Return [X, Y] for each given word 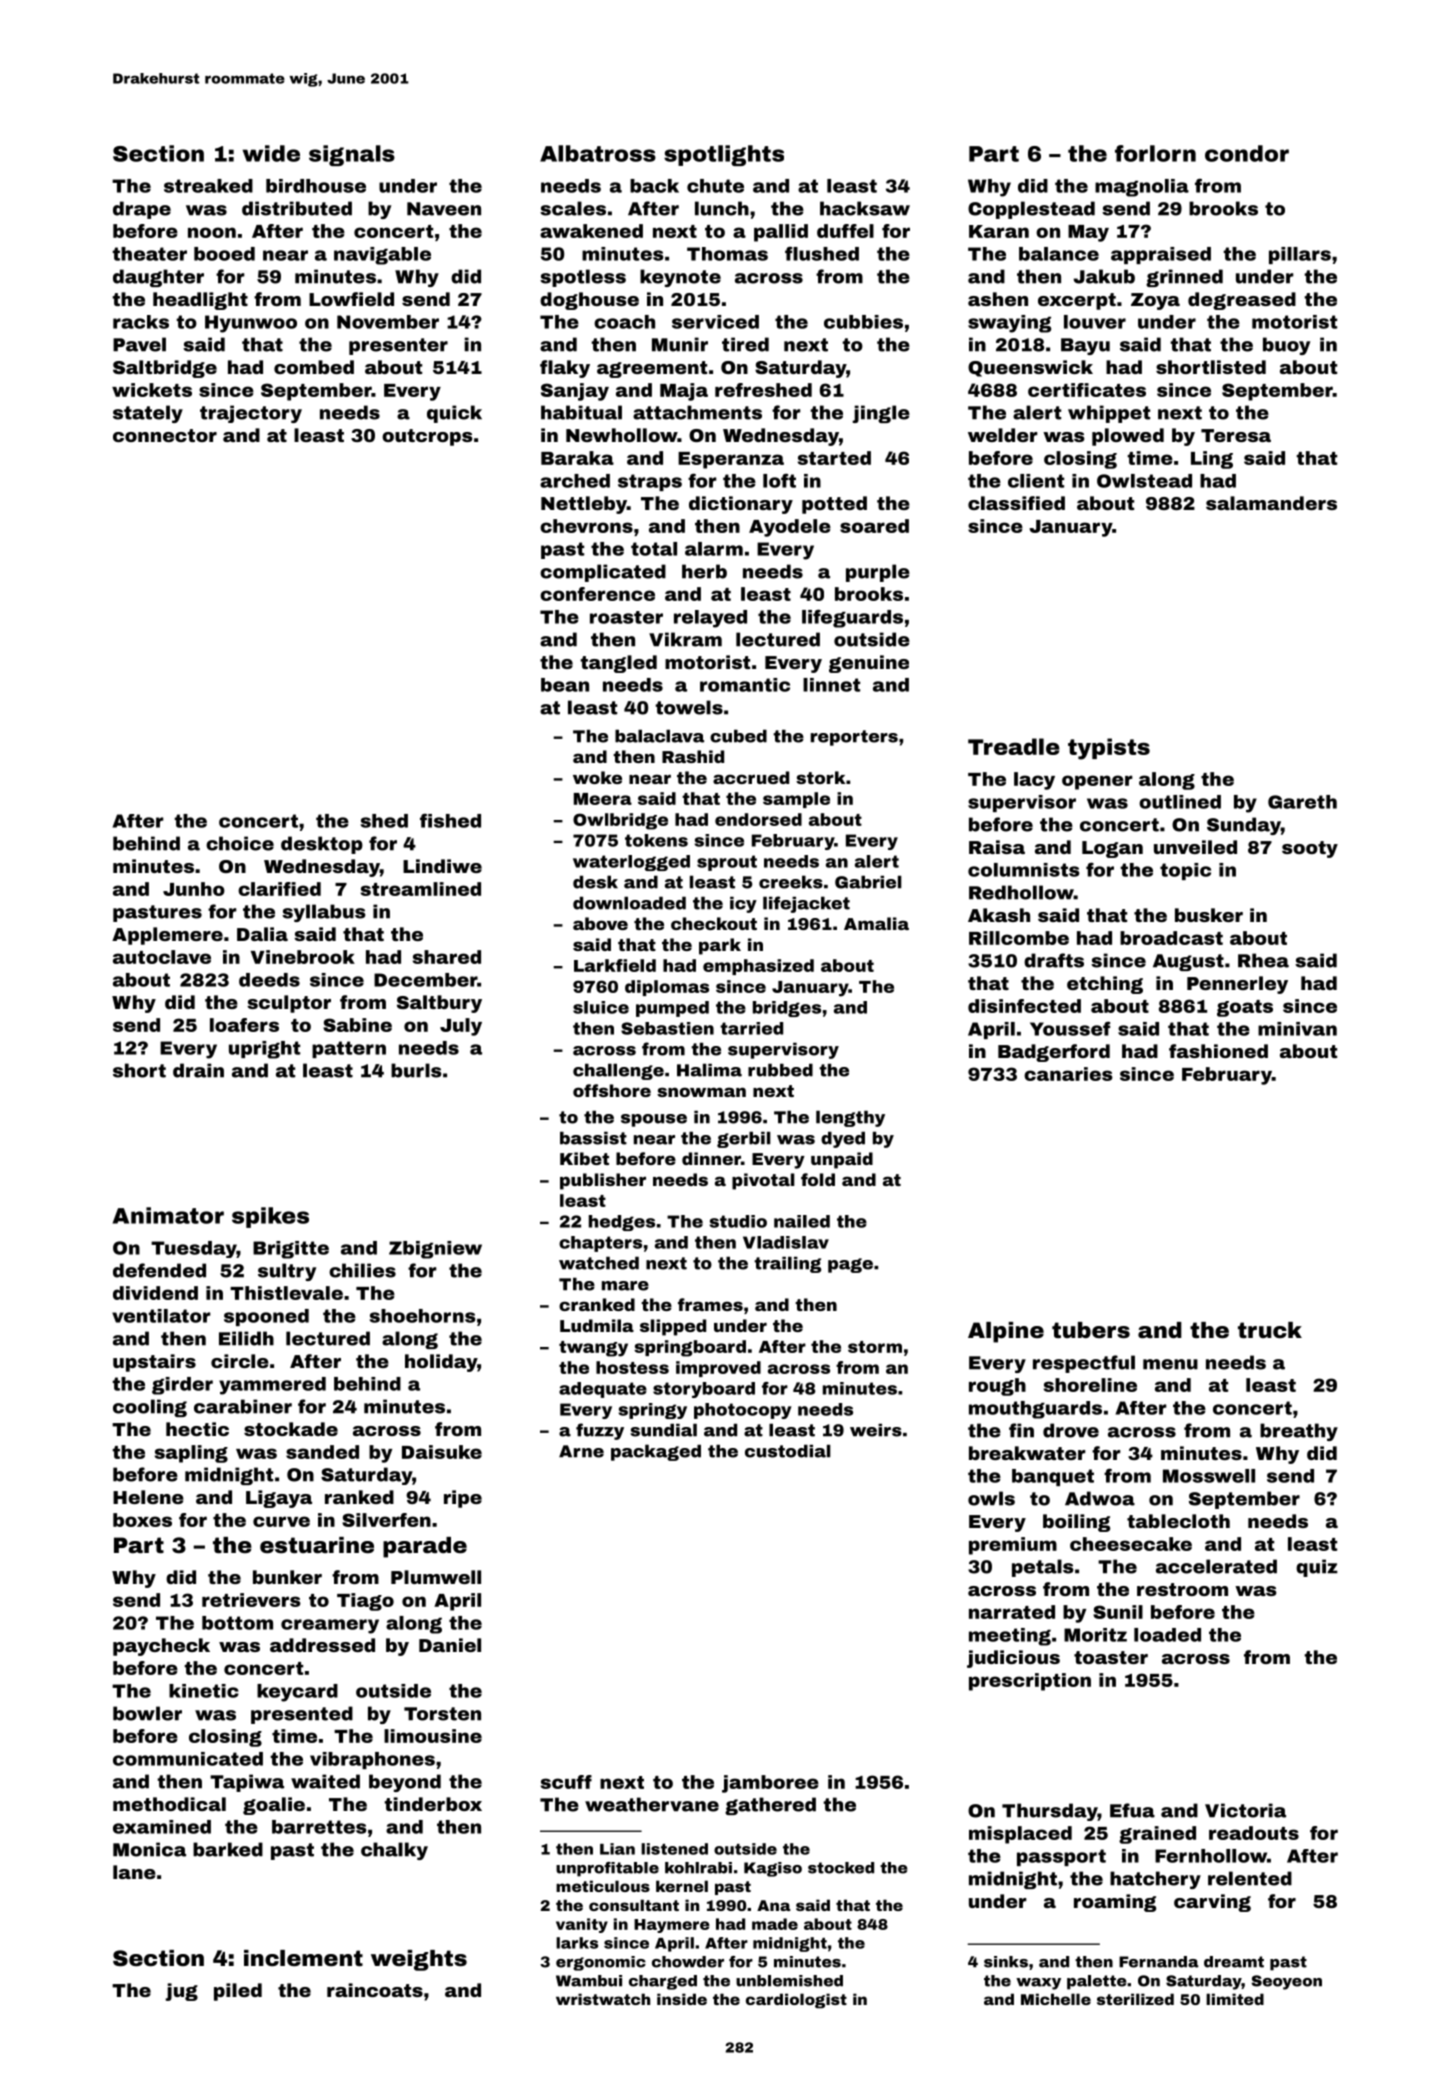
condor [1247, 153]
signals [352, 155]
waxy [1038, 1984]
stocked [841, 1868]
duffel [845, 231]
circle [240, 1361]
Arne [581, 1451]
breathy [1299, 1432]
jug [181, 1992]
